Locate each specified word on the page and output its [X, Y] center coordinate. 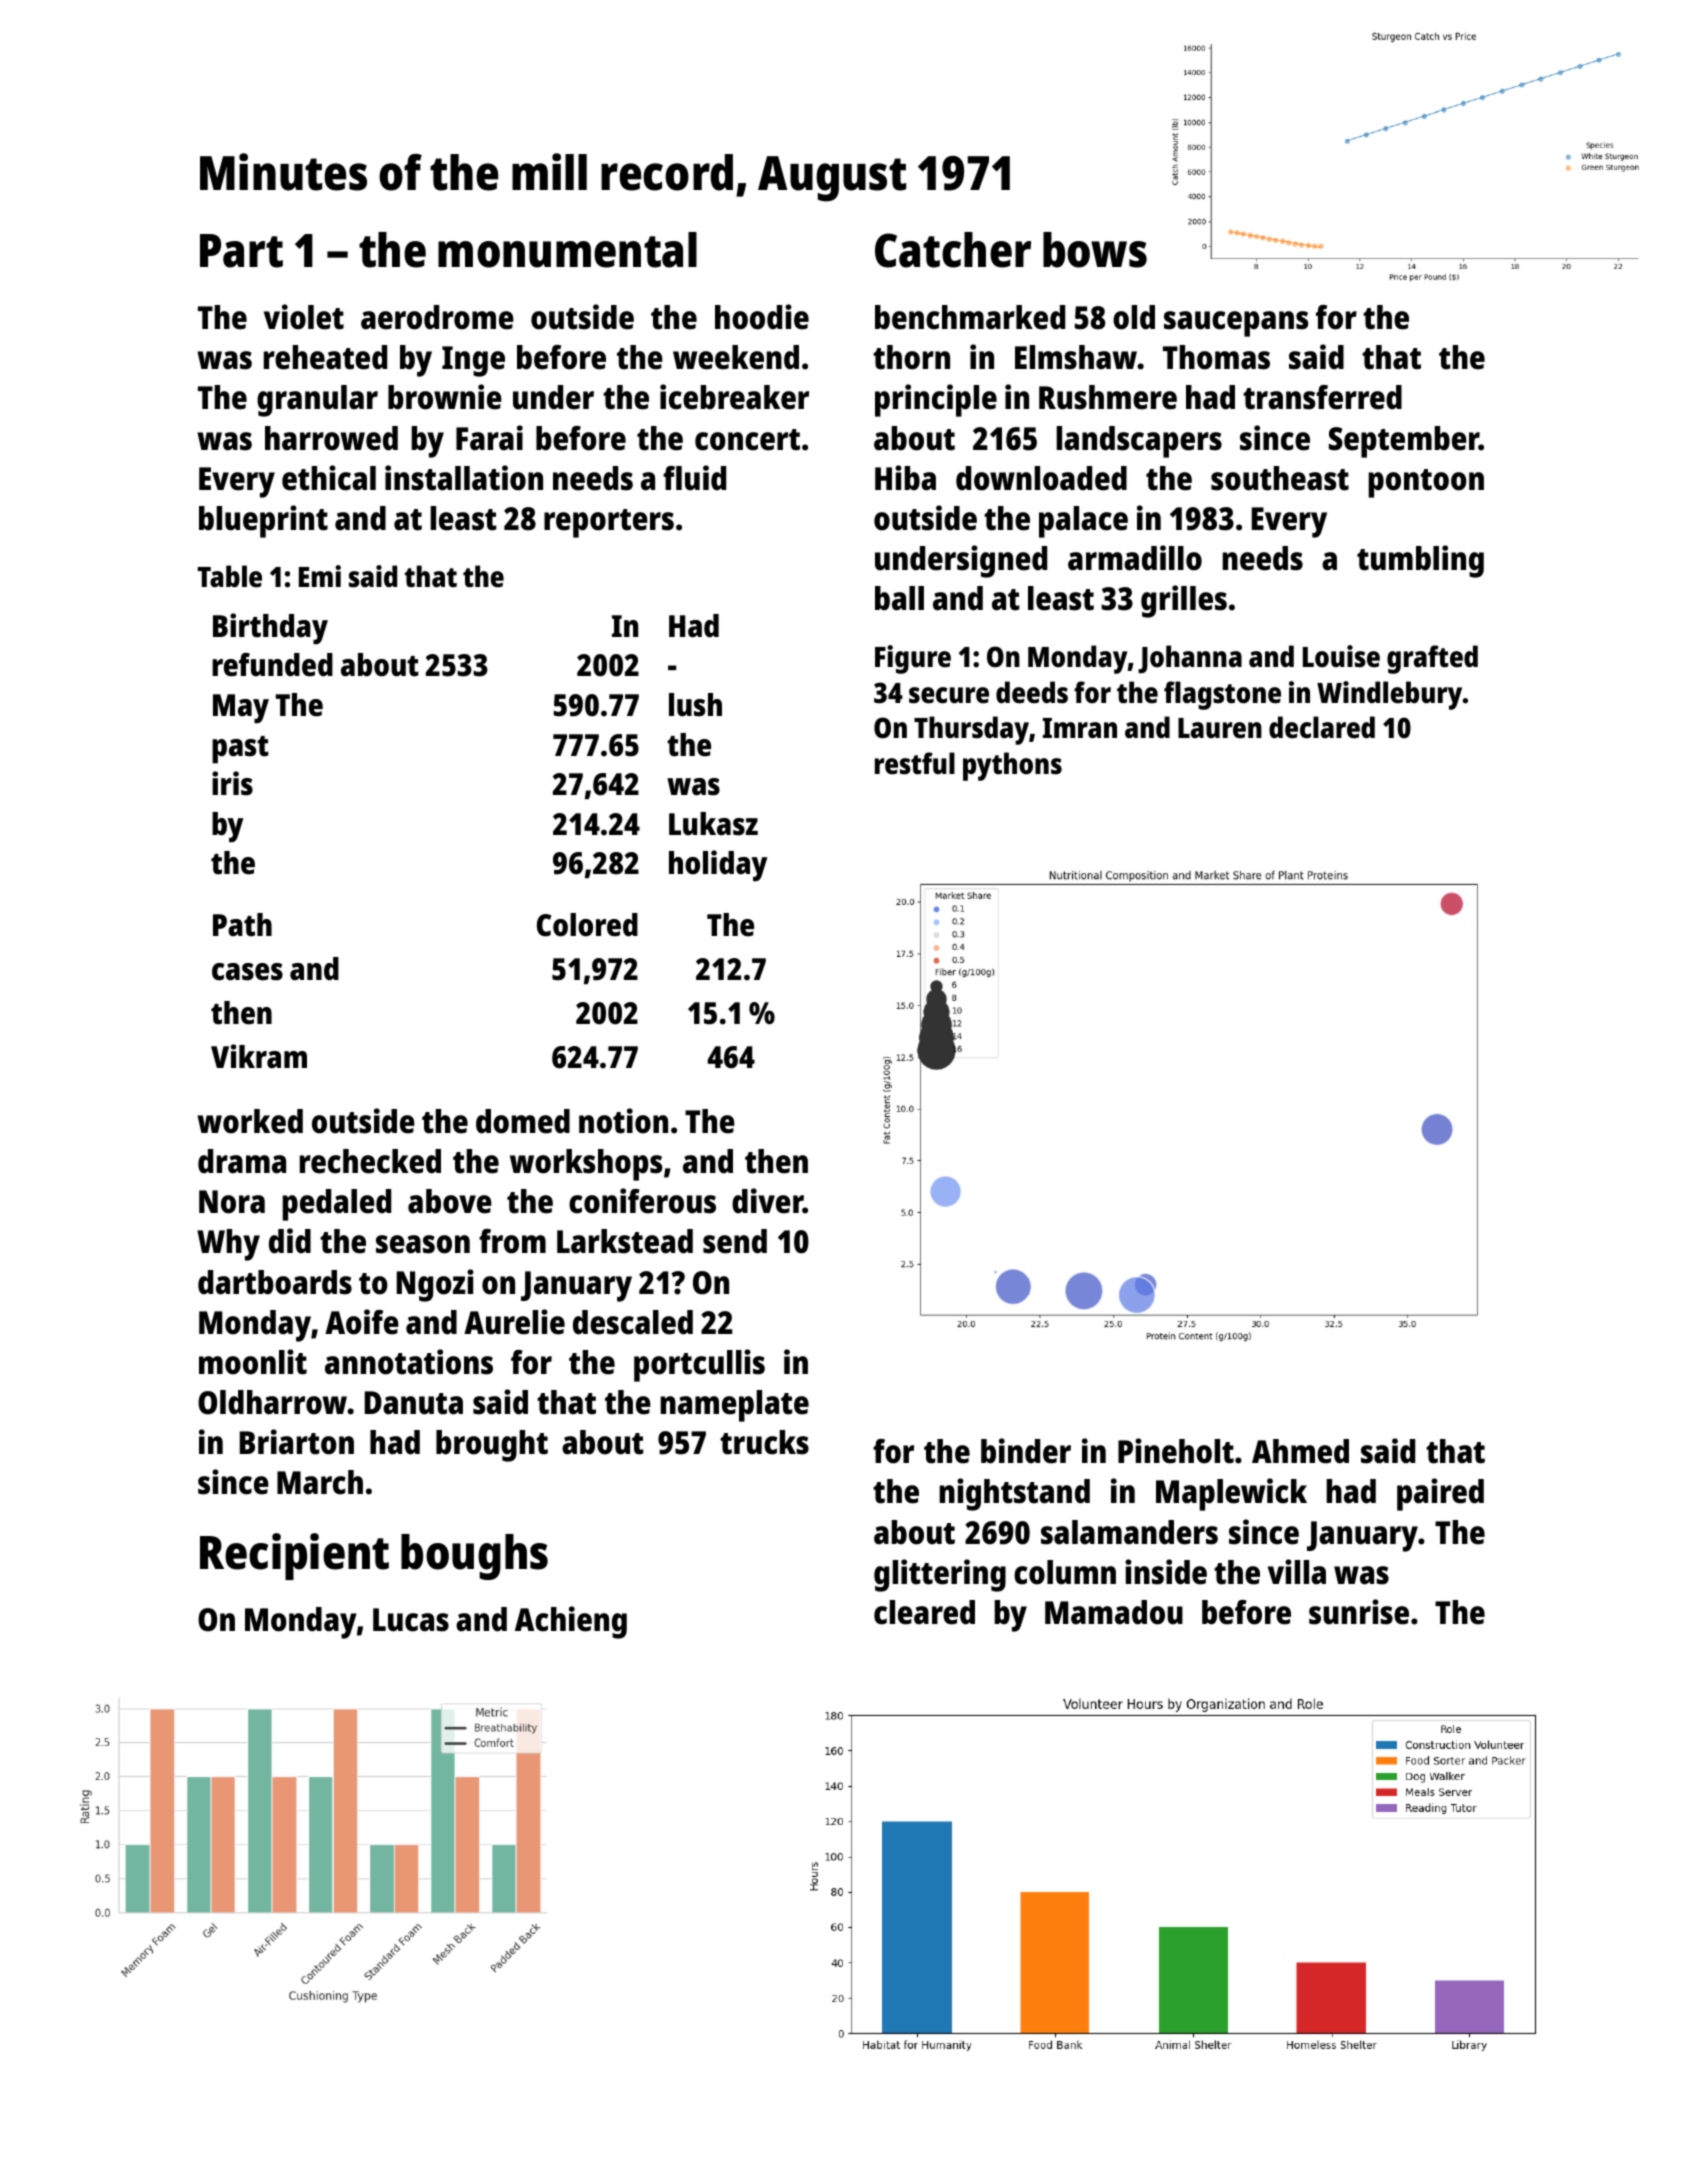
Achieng [571, 1622]
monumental [567, 250]
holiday [718, 866]
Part [241, 251]
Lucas [411, 1620]
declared [1322, 727]
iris [232, 783]
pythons [1012, 766]
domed [523, 1121]
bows [1095, 250]
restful [915, 763]
